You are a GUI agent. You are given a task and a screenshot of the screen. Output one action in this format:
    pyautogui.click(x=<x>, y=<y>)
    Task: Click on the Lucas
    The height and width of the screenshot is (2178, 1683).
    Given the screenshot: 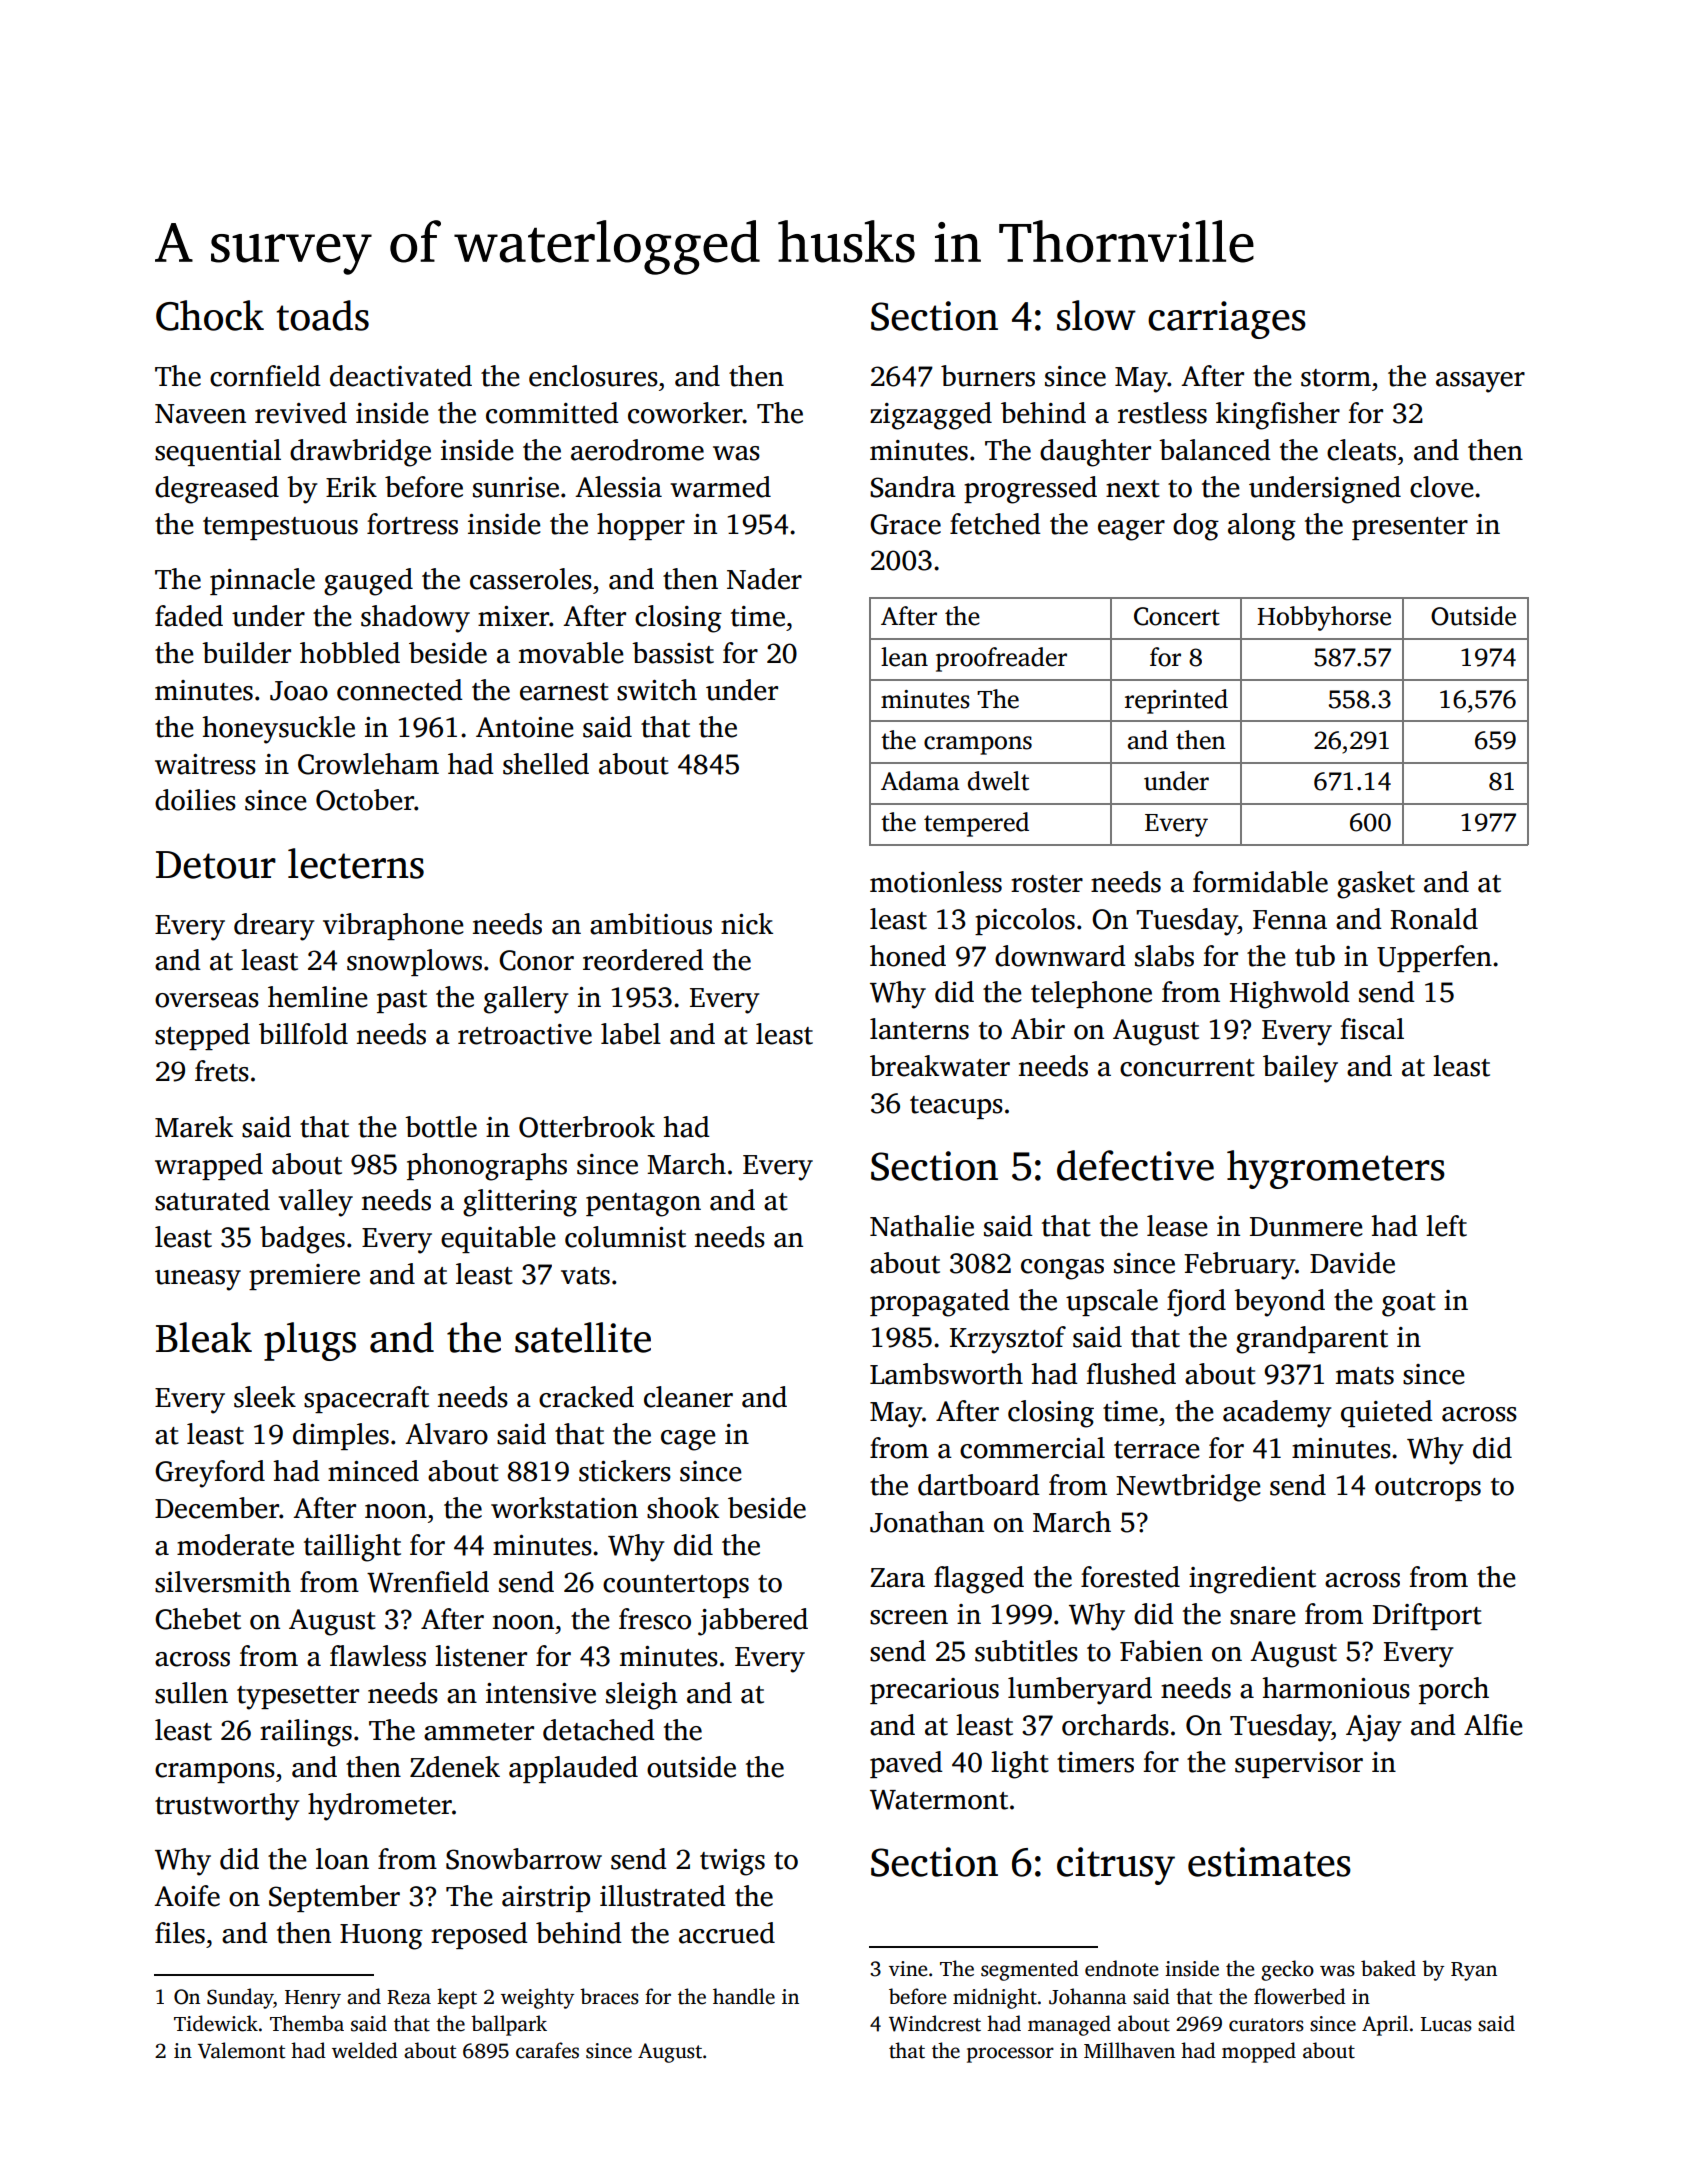 What is the action you would take?
    pyautogui.click(x=1446, y=2024)
